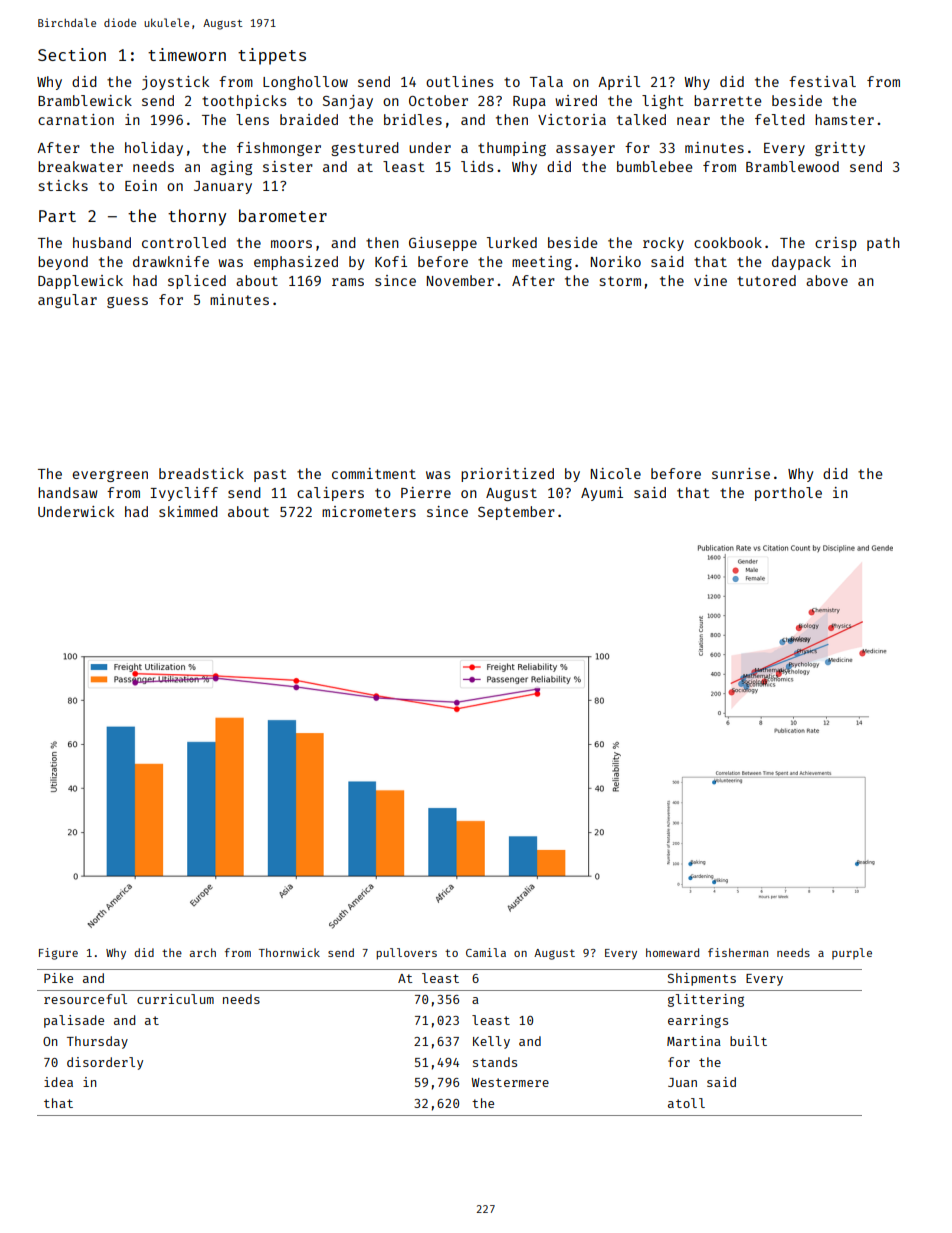  Describe the element at coordinates (68, 492) in the screenshot. I see `handsaw` at that location.
